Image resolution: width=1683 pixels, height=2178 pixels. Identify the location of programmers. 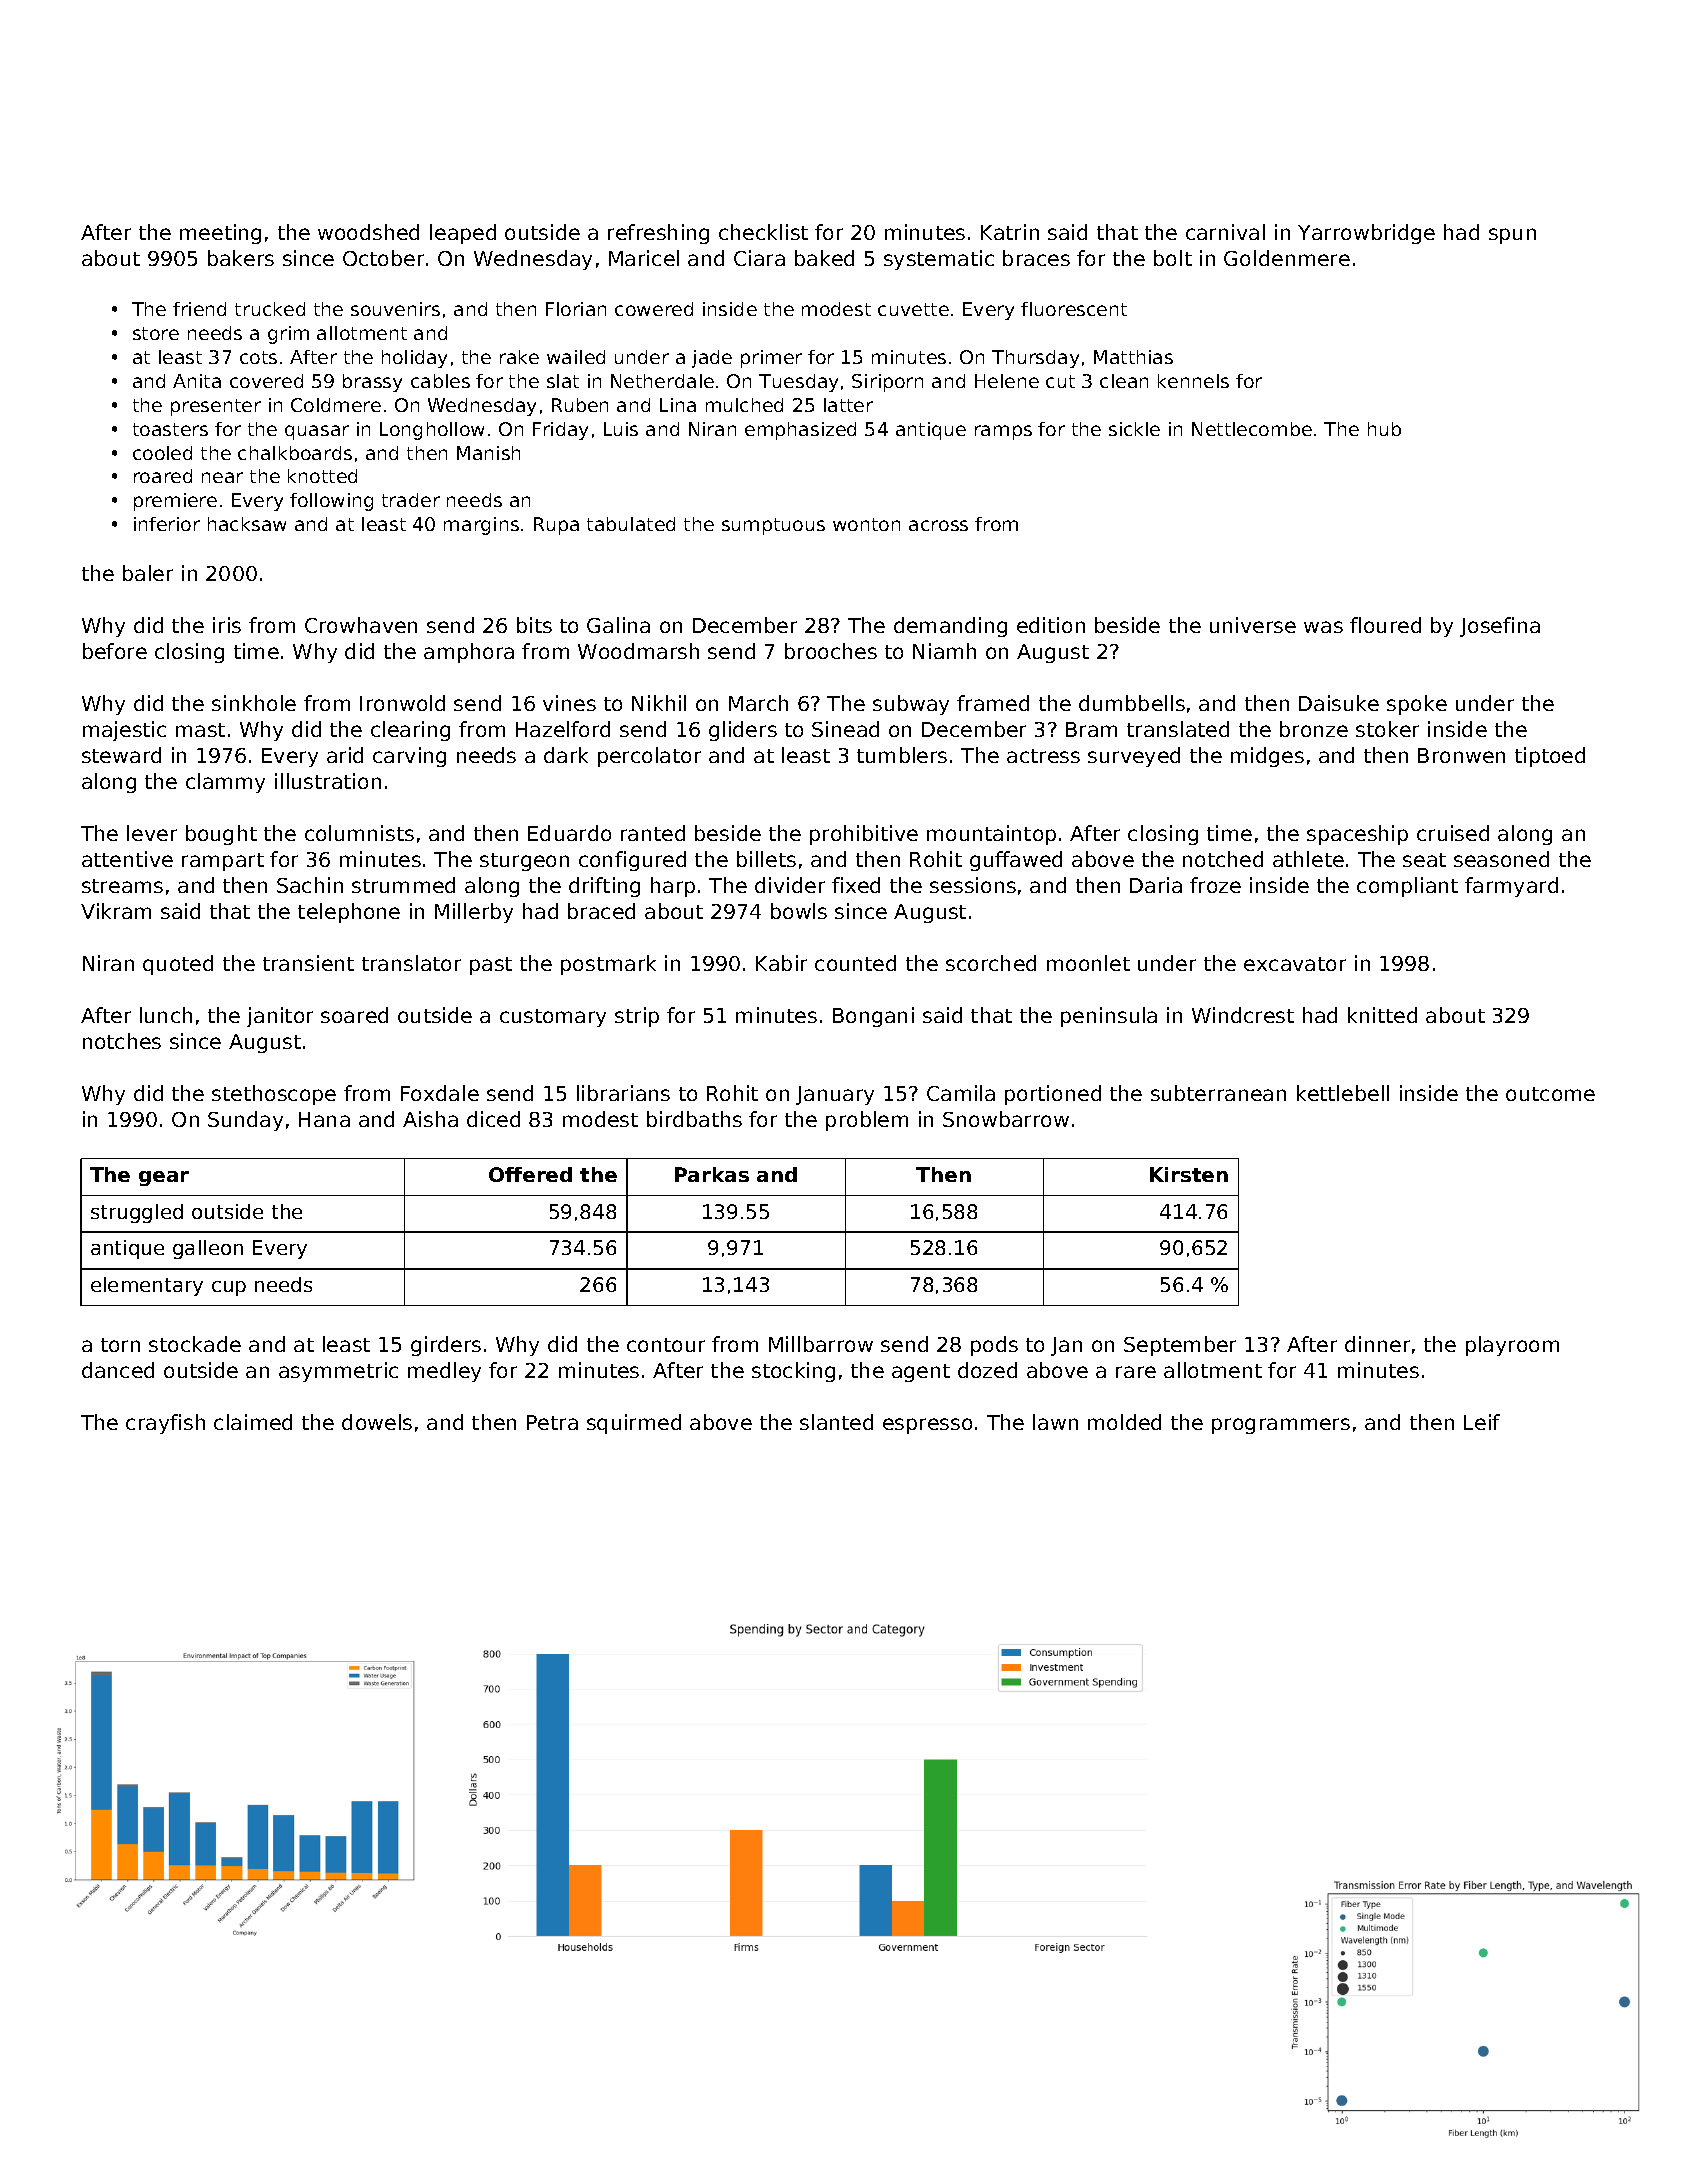
(1281, 1426).
